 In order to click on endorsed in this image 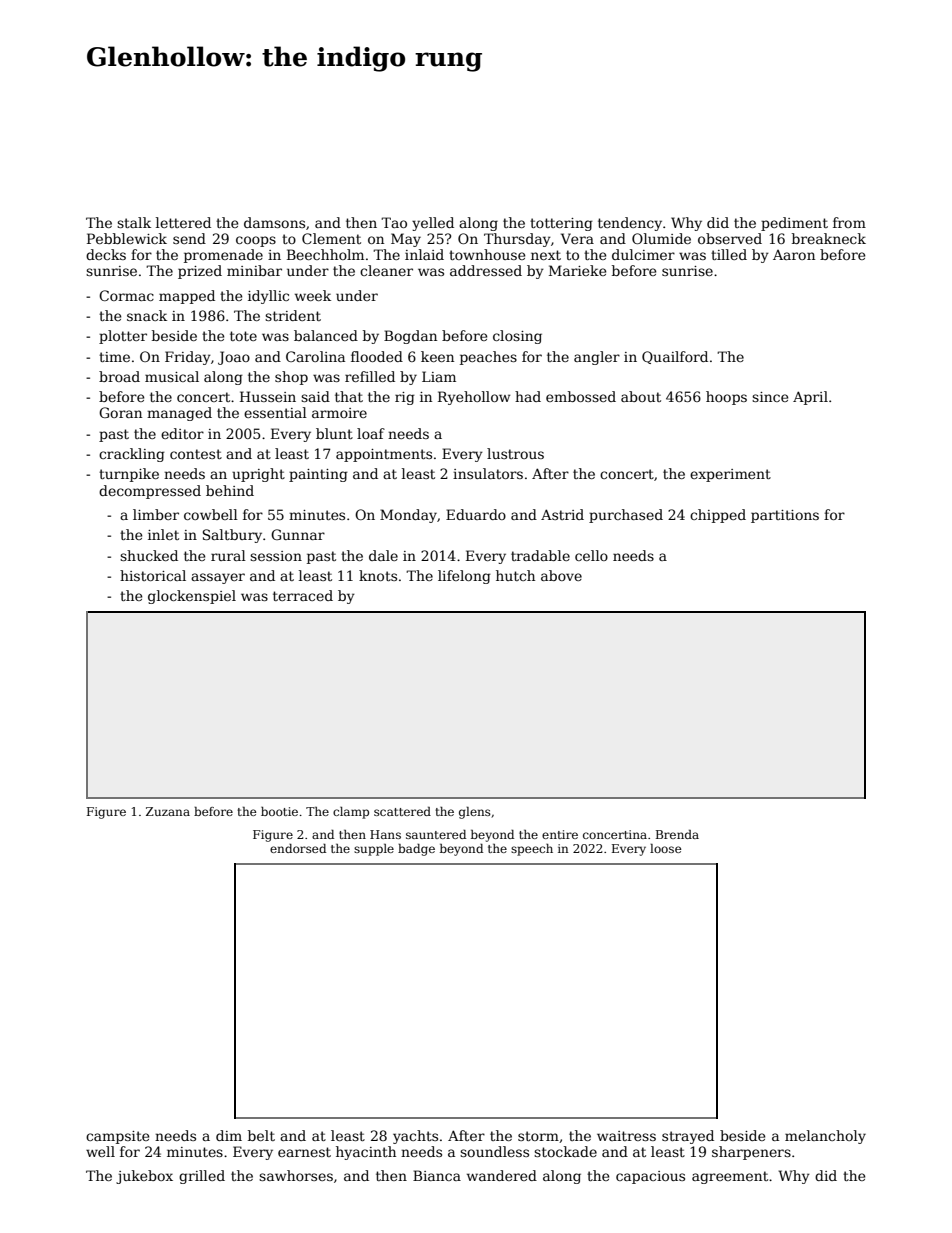, I will do `click(298, 848)`.
